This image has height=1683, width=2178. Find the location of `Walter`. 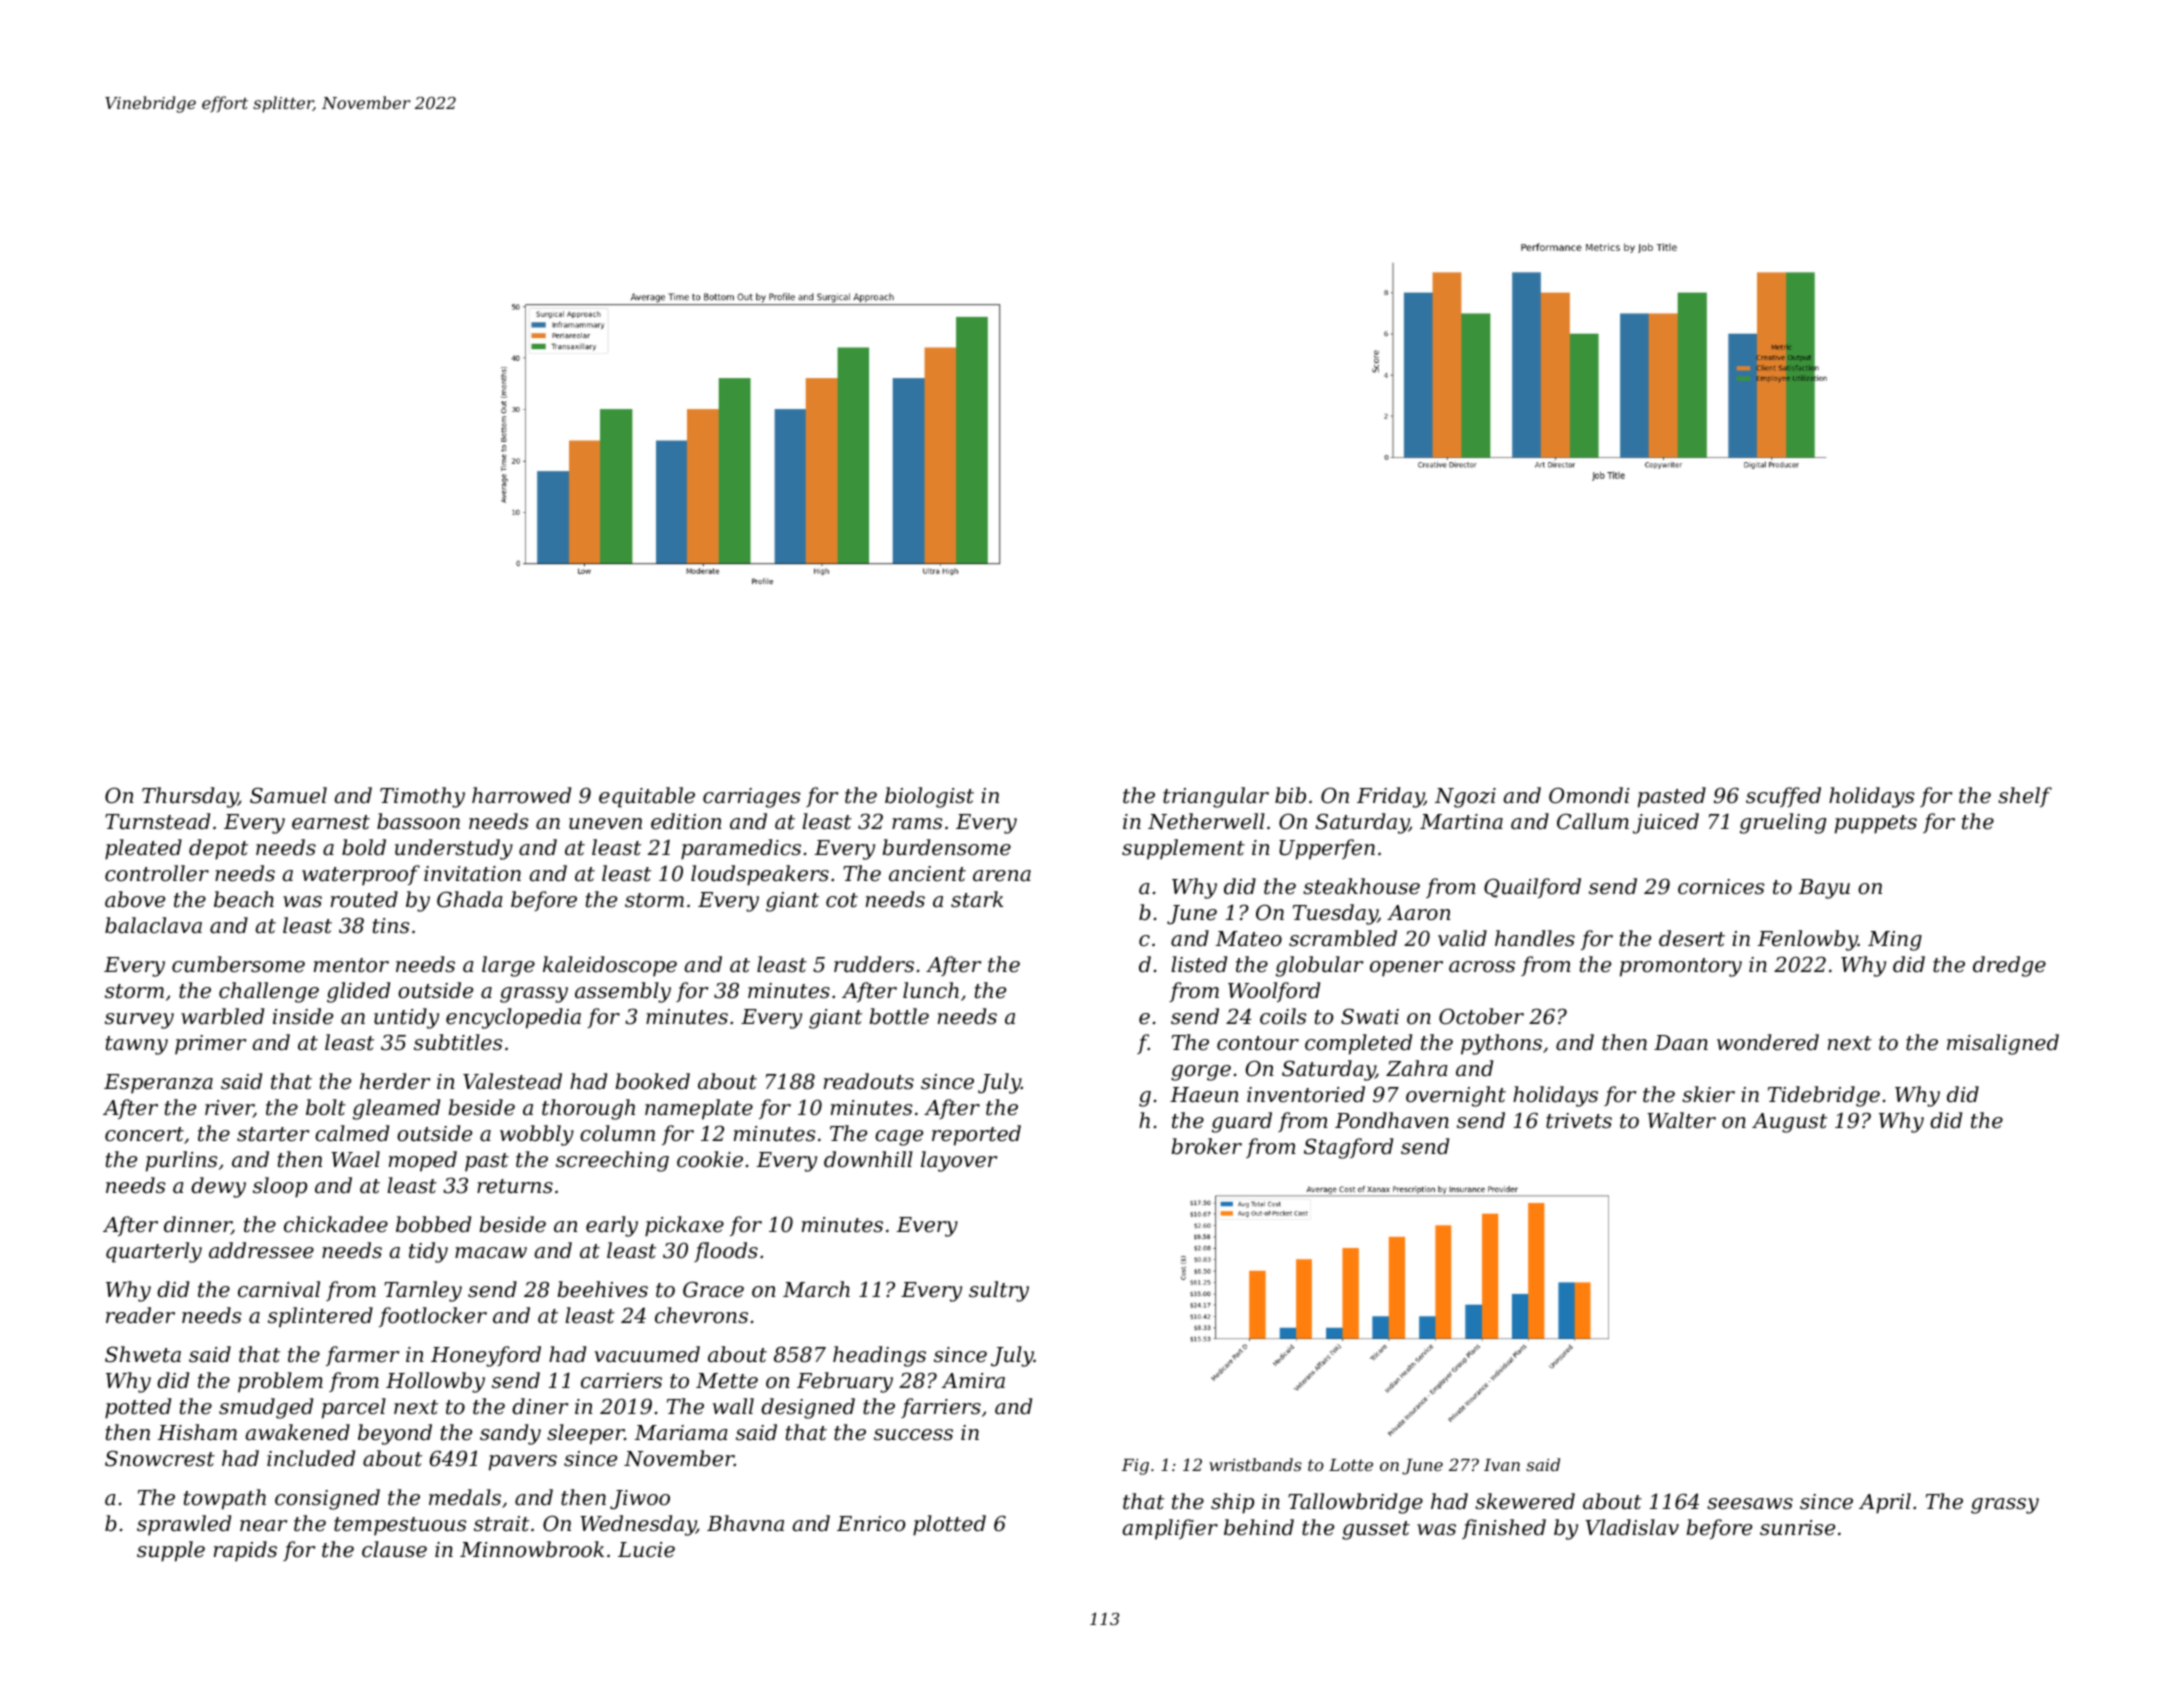

Walter is located at coordinates (1681, 1120).
